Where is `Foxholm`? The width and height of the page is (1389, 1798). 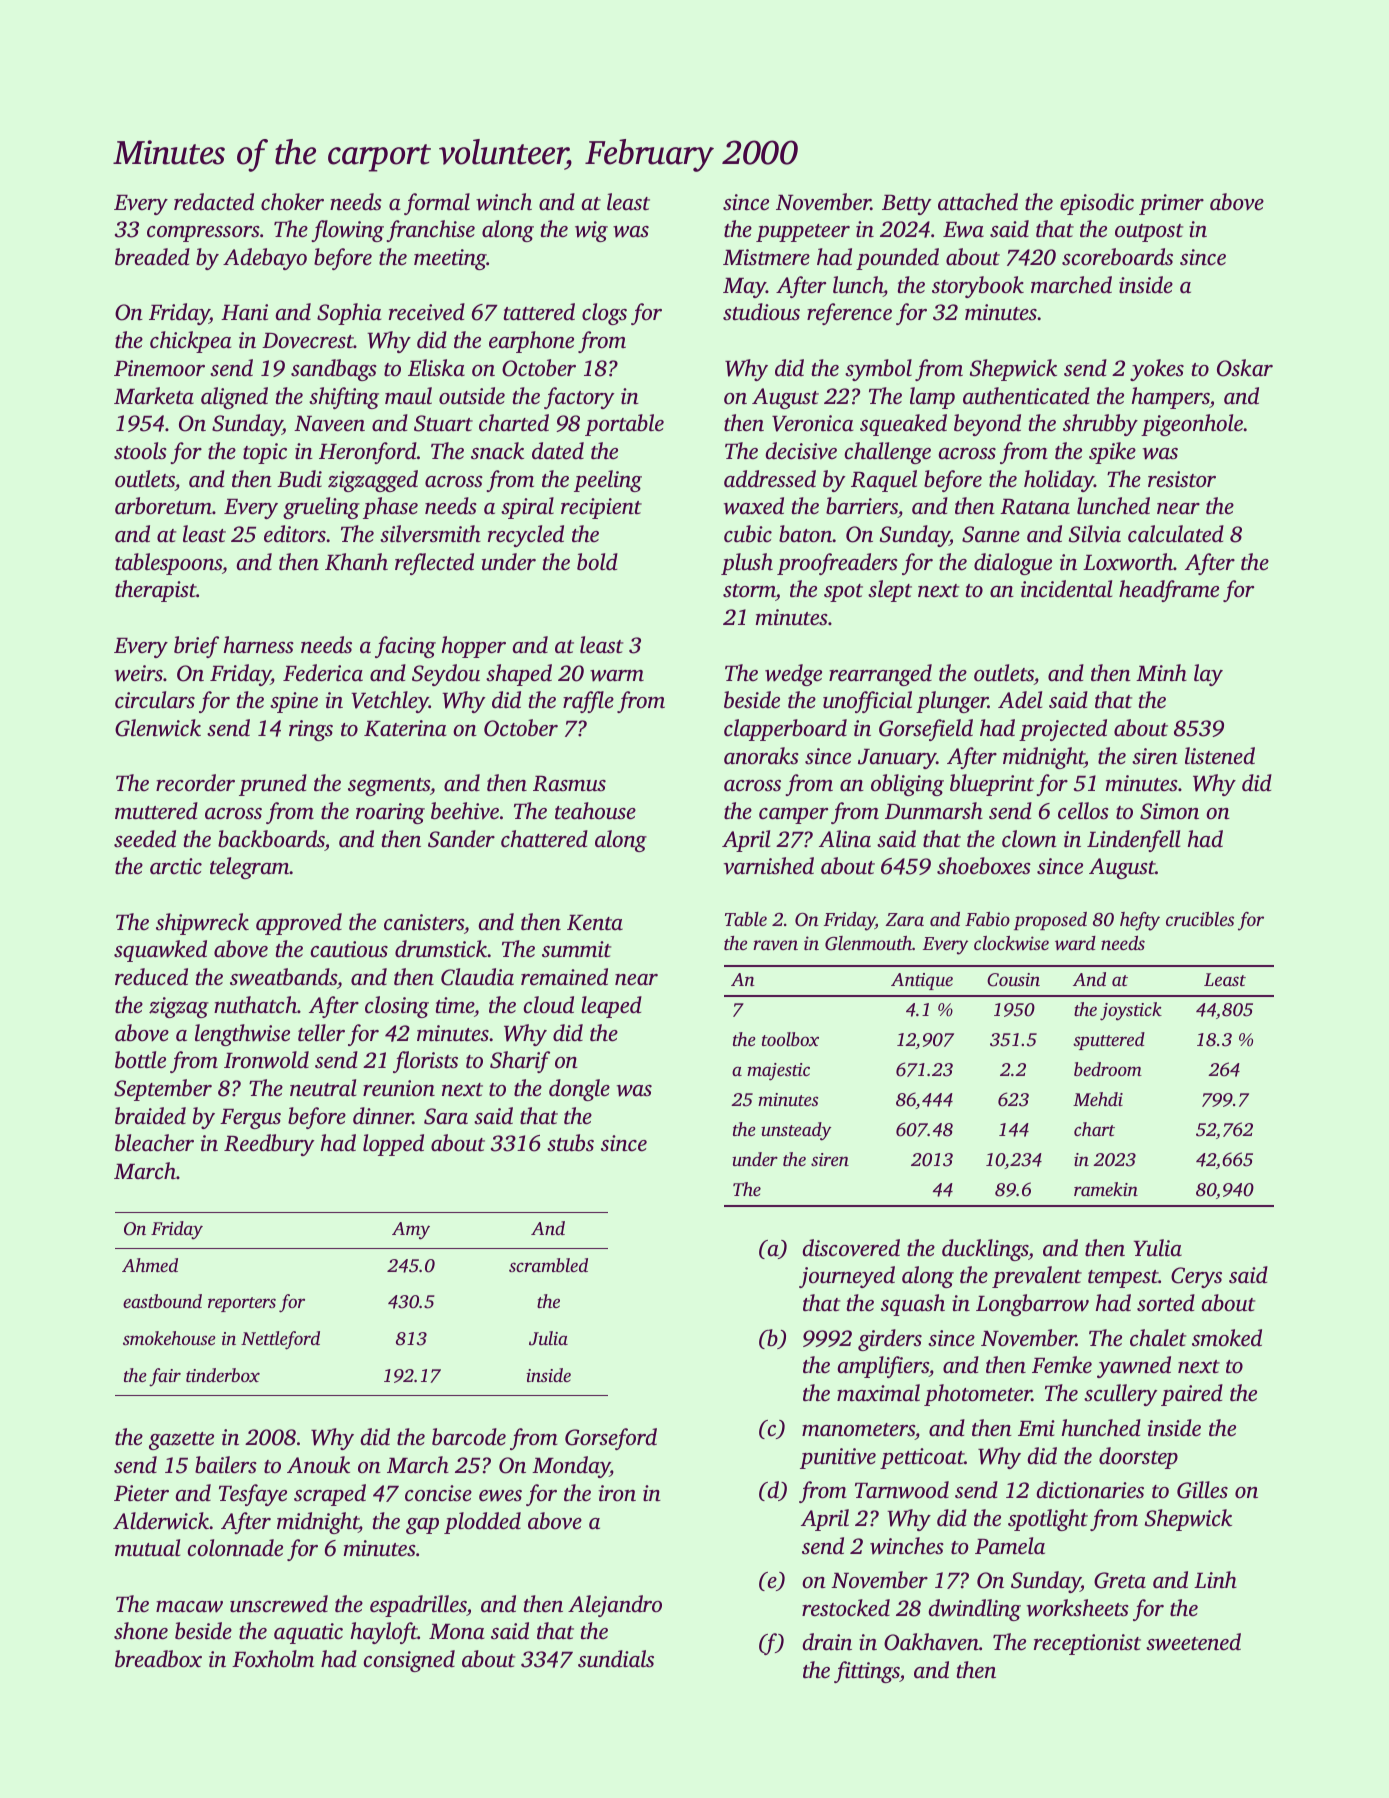
Foxholm is located at coordinates (273, 1659).
